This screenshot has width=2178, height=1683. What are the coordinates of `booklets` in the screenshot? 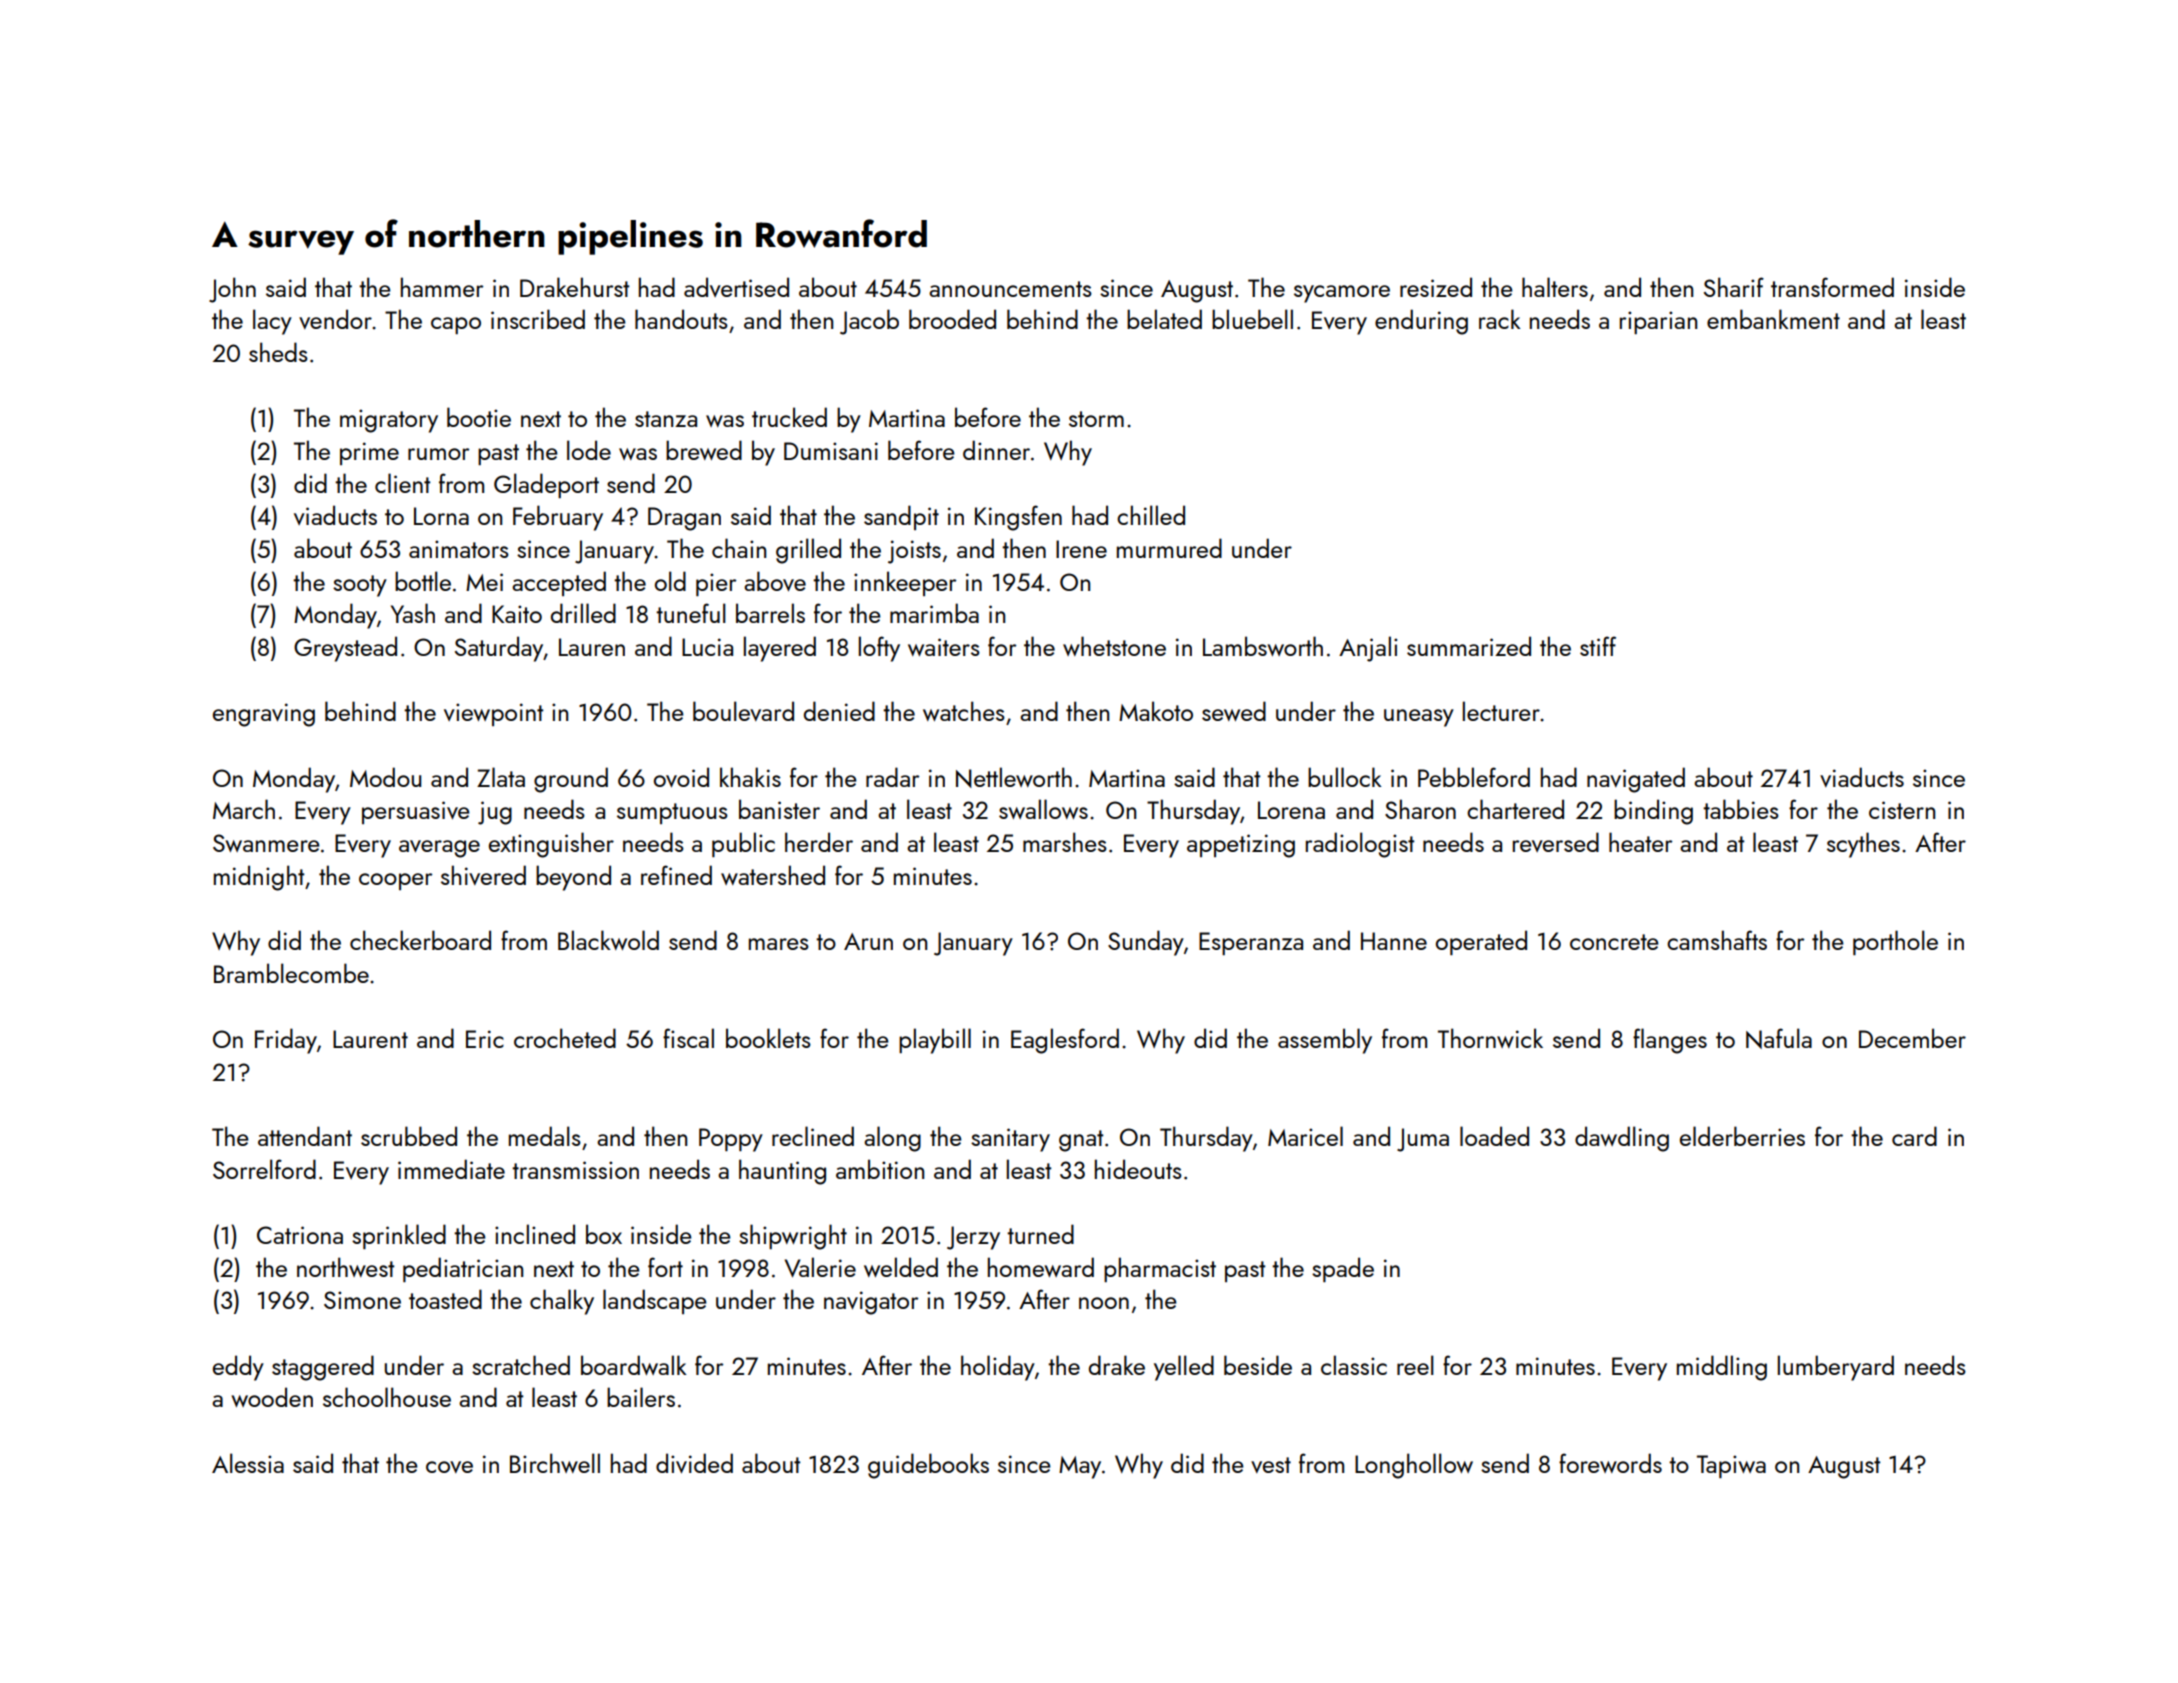 It's located at (768, 1038).
